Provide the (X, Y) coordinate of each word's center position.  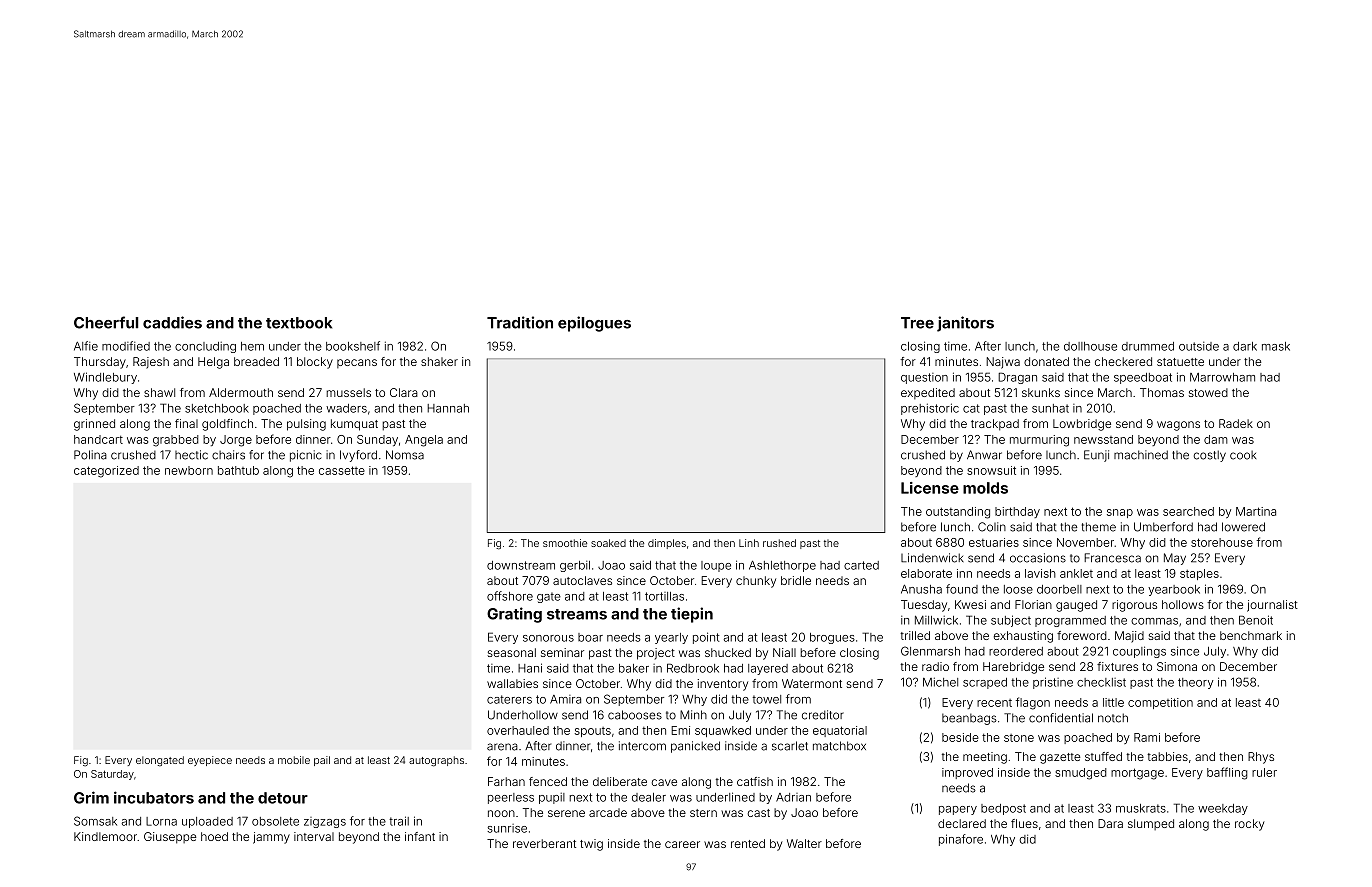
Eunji (1096, 456)
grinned (94, 425)
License (930, 488)
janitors (965, 324)
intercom (642, 746)
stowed (1208, 392)
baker (634, 668)
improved (967, 773)
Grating (514, 615)
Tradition (520, 322)
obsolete (275, 821)
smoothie (565, 543)
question (924, 378)
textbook (299, 323)
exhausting (1023, 637)
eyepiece (210, 761)
